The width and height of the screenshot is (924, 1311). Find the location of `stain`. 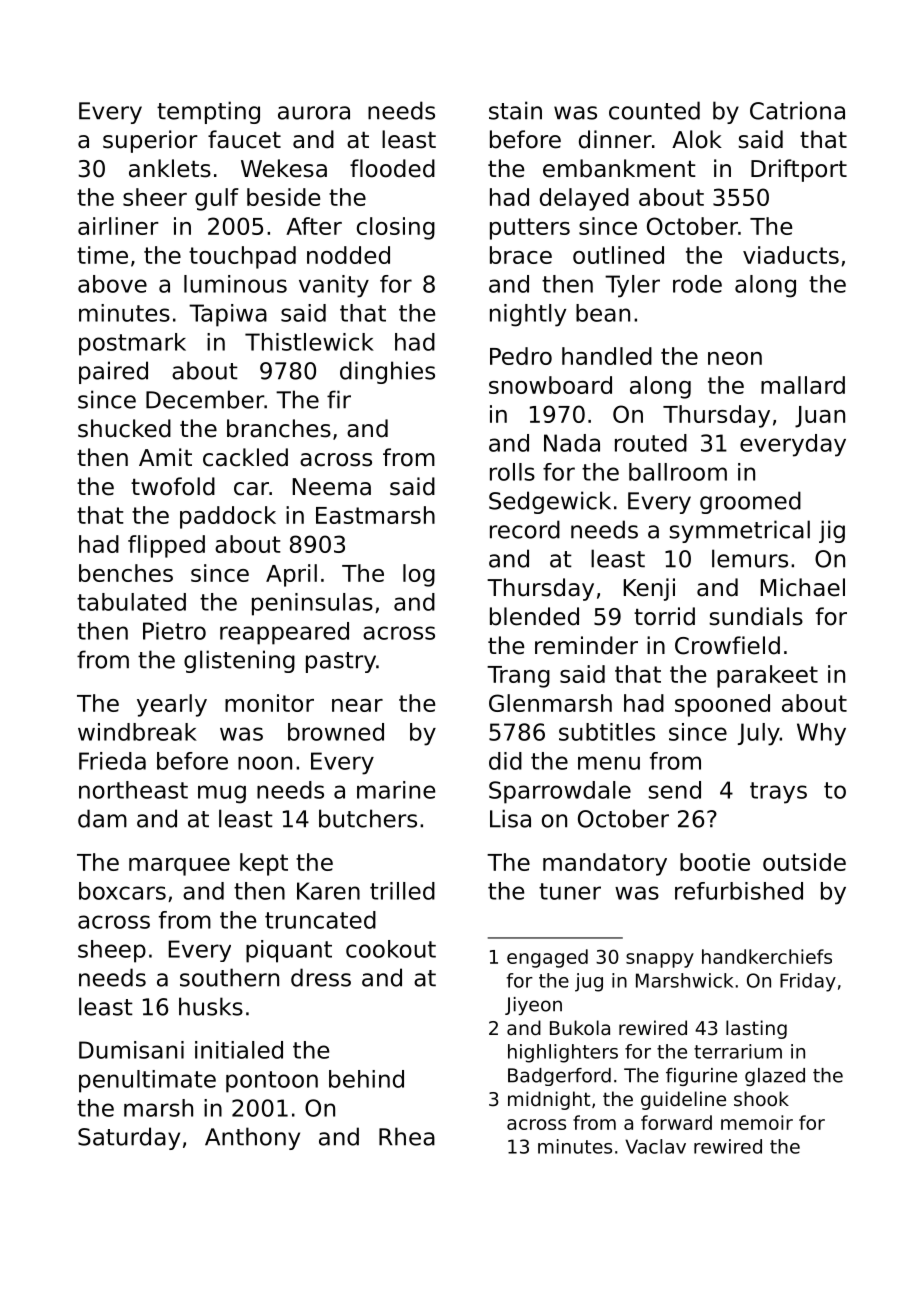

stain is located at coordinates (515, 110).
